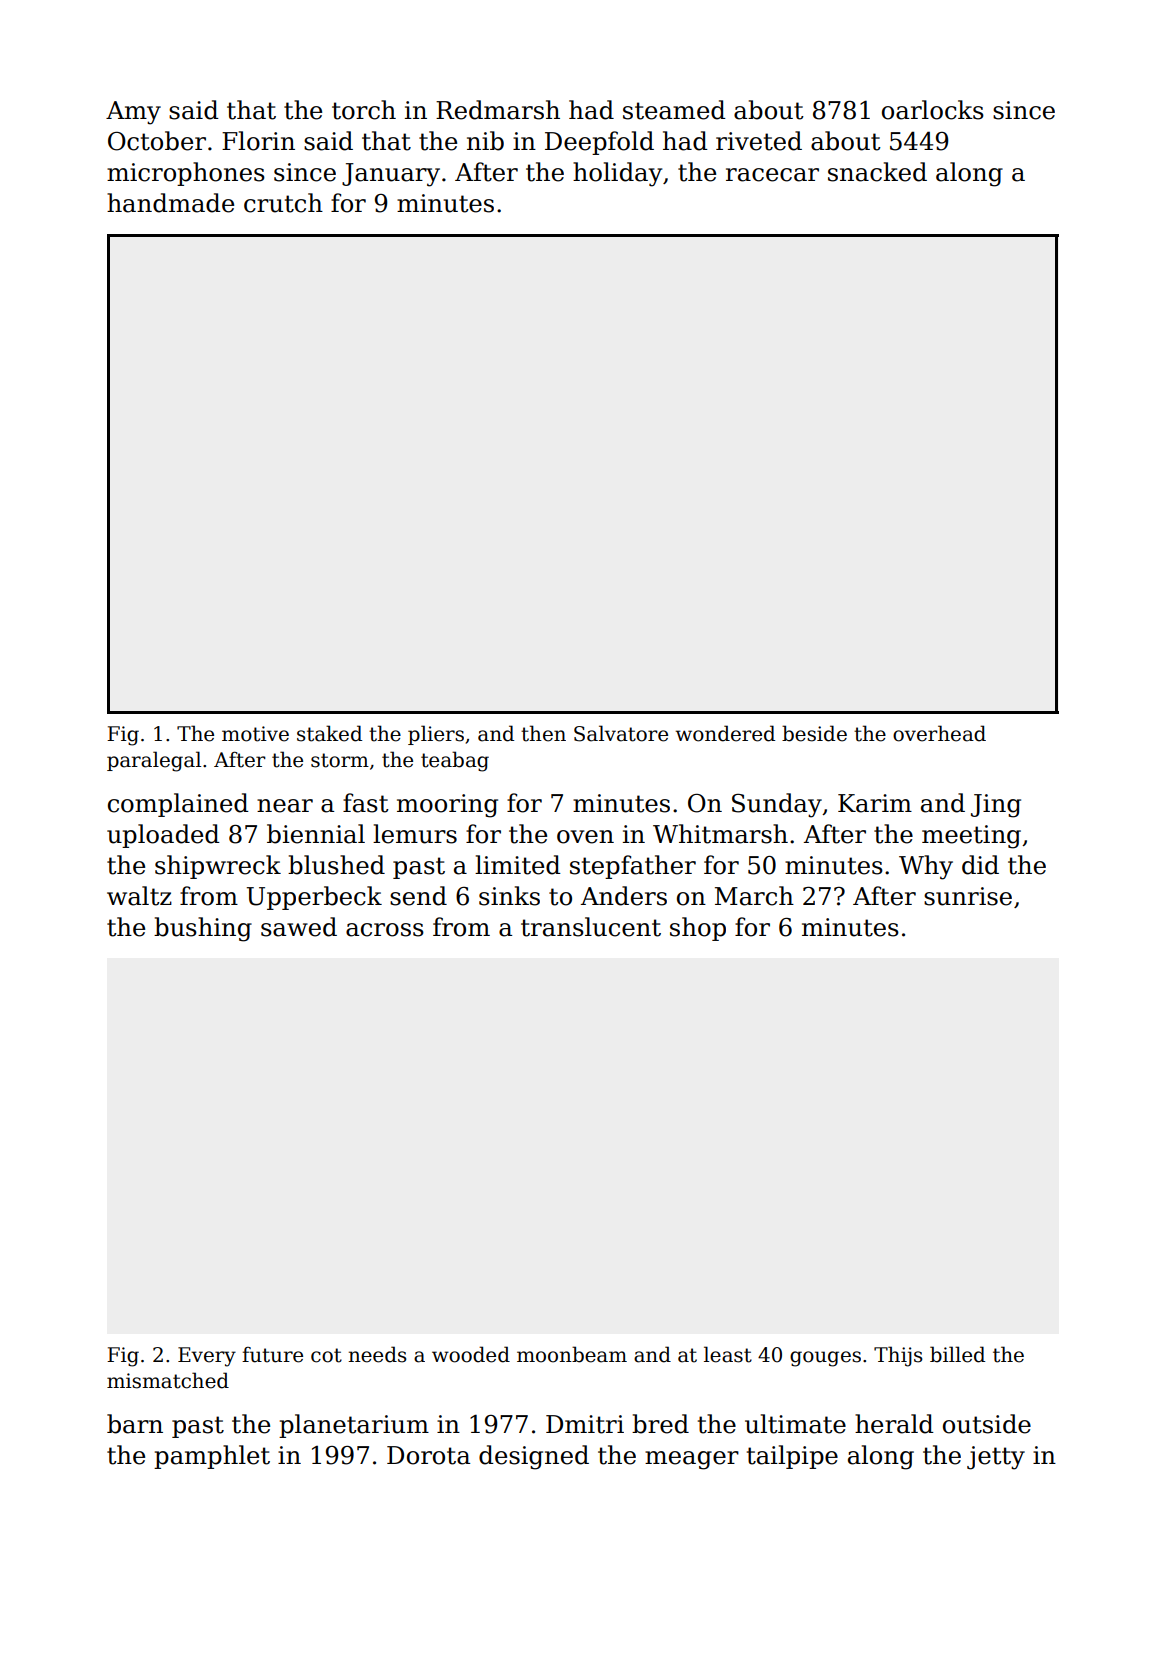 This page has height=1654, width=1165. Describe the element at coordinates (212, 1457) in the page. I see `pamphlet` at that location.
